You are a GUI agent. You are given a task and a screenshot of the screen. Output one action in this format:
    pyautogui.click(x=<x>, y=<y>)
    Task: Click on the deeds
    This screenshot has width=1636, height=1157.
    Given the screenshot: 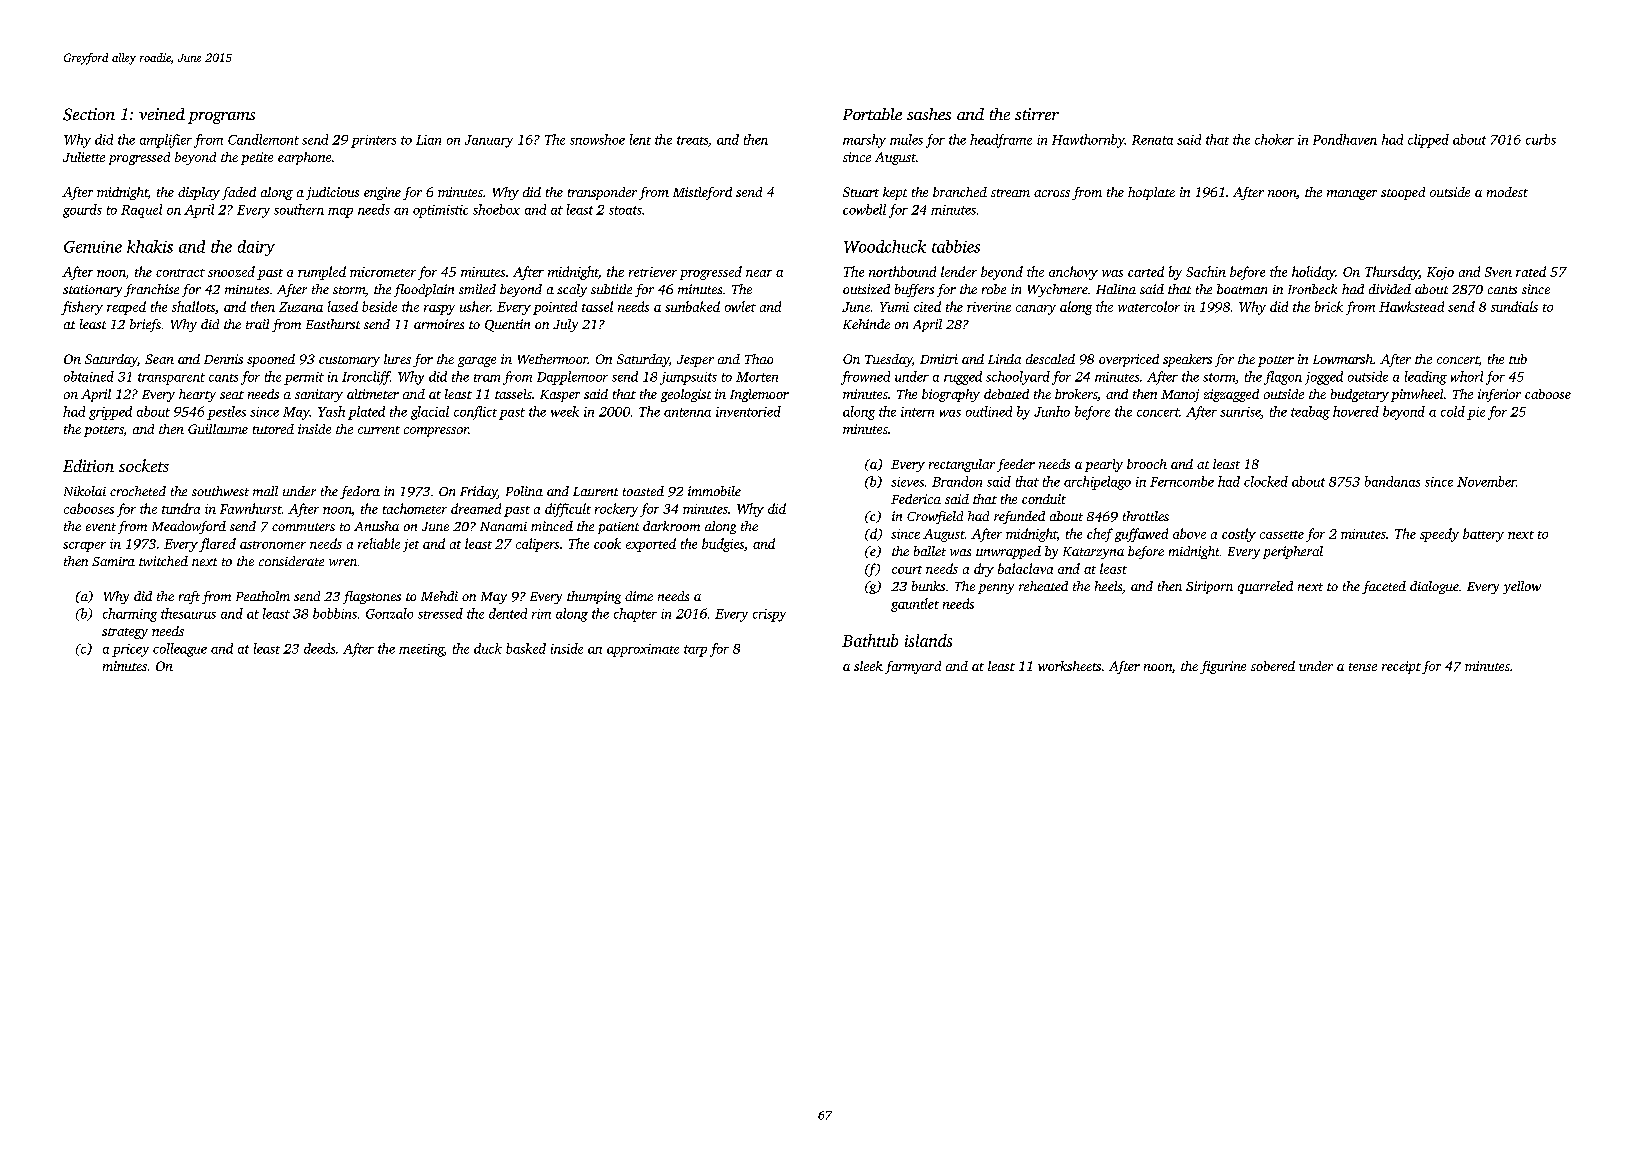 What is the action you would take?
    pyautogui.click(x=319, y=648)
